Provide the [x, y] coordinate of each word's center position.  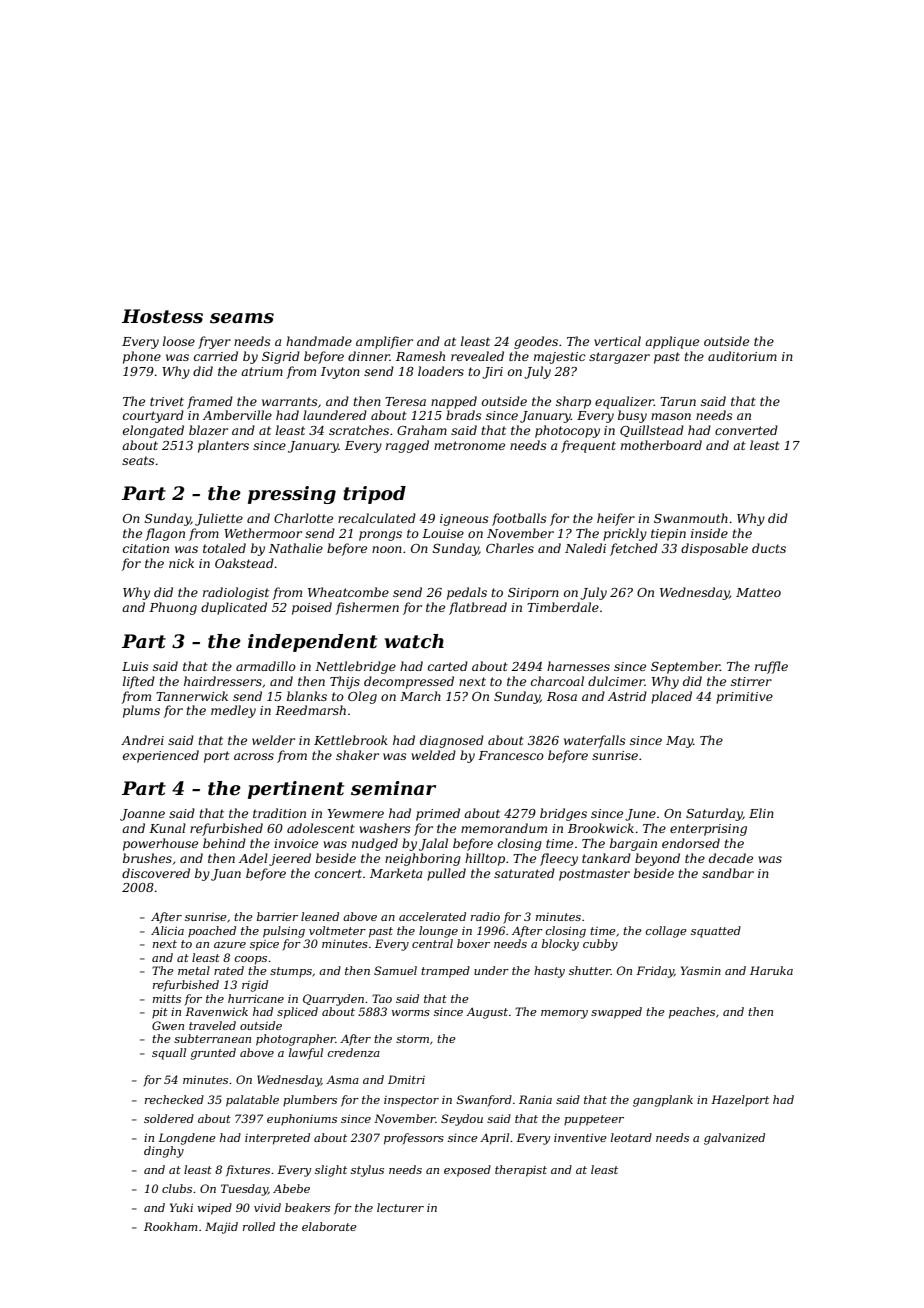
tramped [445, 972]
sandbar [728, 873]
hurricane [256, 998]
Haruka [771, 970]
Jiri [492, 373]
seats [138, 460]
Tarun [678, 401]
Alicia [167, 930]
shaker [357, 755]
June [640, 815]
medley [233, 711]
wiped [215, 1209]
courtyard [153, 416]
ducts [769, 548]
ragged [407, 446]
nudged [375, 844]
